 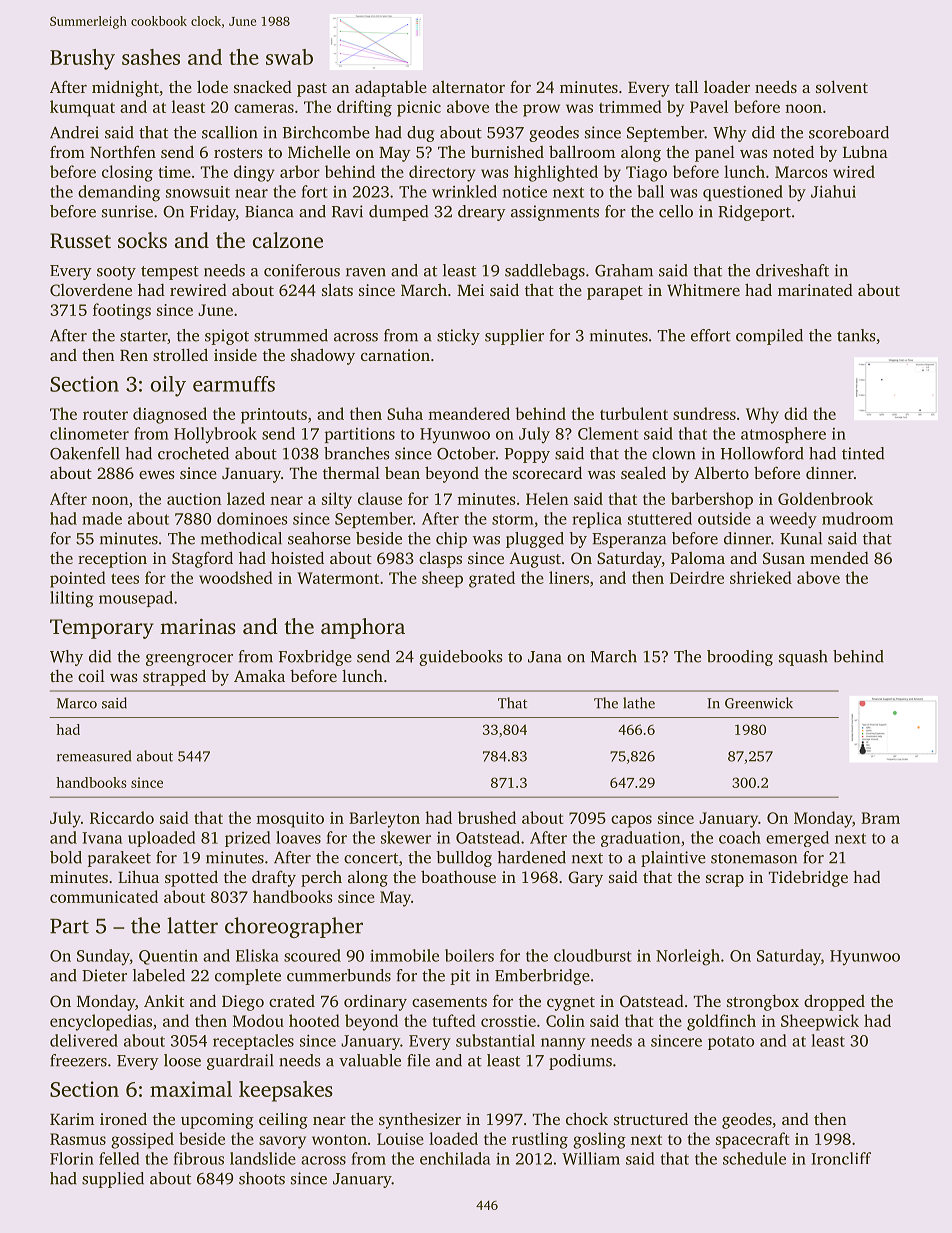 What do you see at coordinates (599, 1140) in the screenshot?
I see `gosling` at bounding box center [599, 1140].
